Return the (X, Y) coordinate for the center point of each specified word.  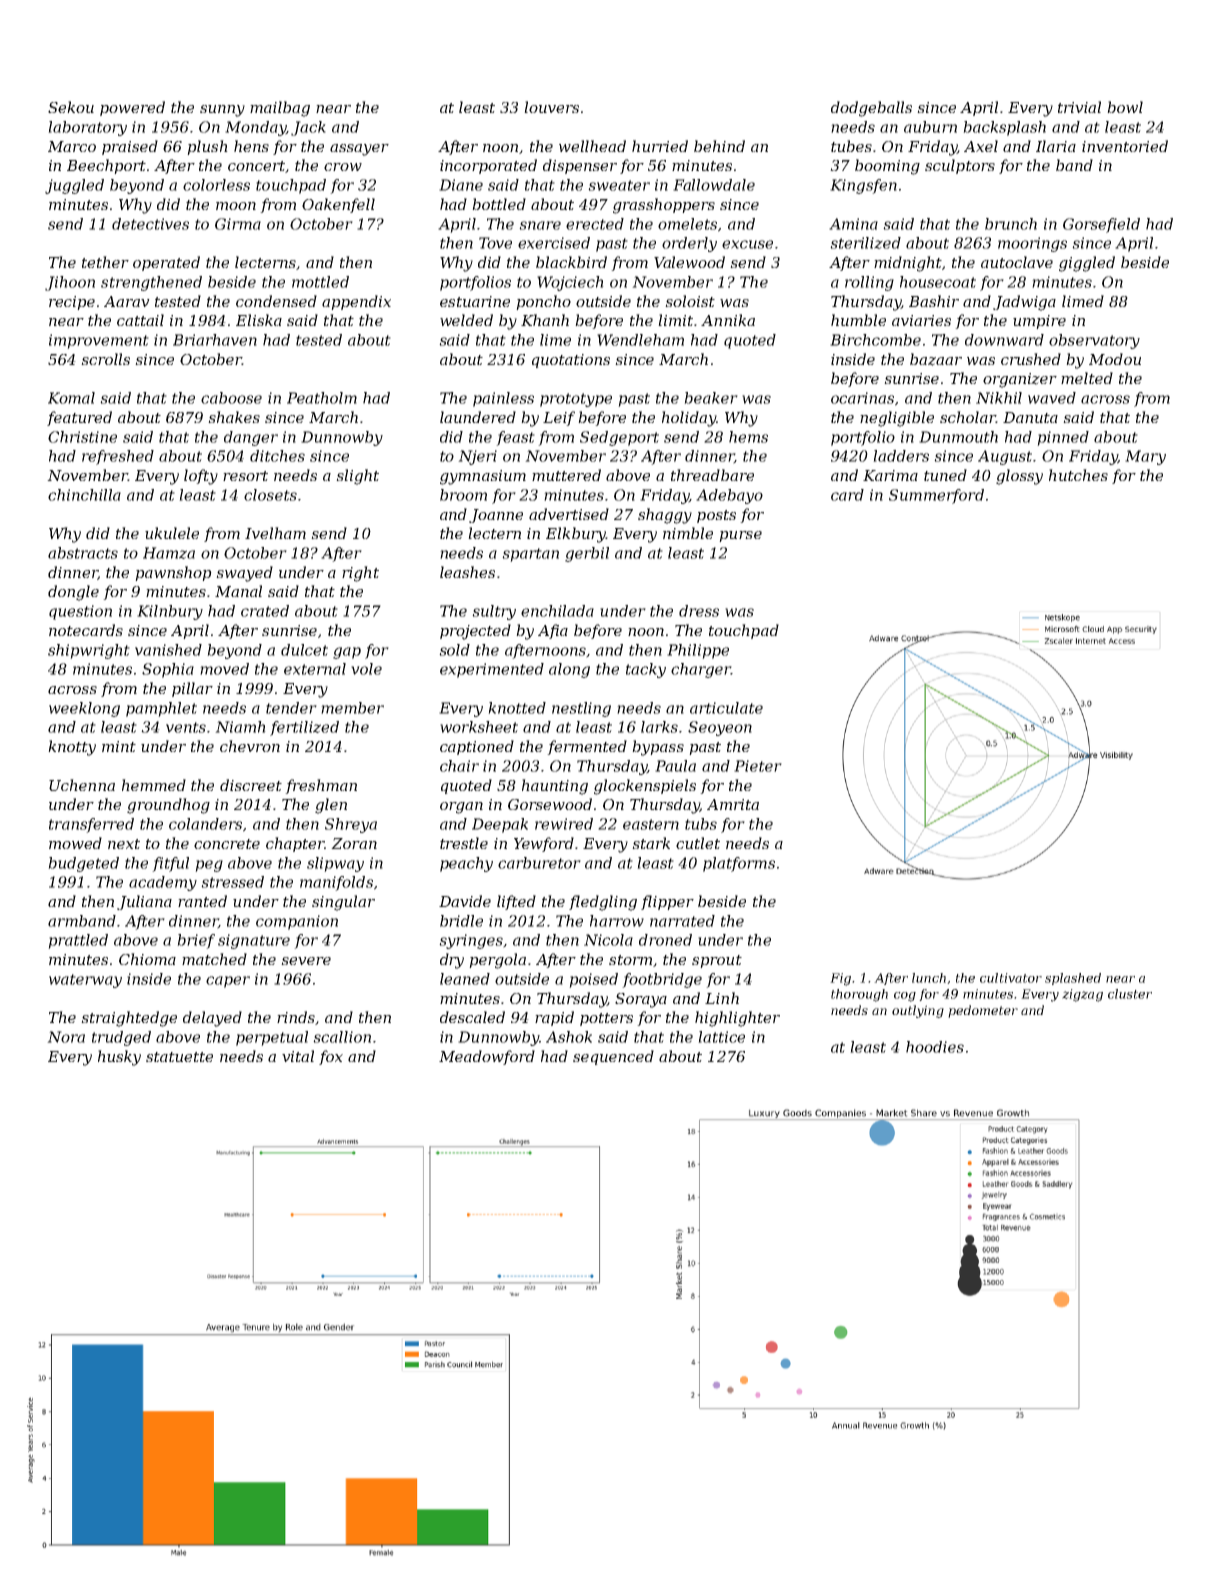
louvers (551, 107)
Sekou (71, 107)
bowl (1125, 107)
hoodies (935, 1047)
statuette (179, 1057)
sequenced (613, 1057)
